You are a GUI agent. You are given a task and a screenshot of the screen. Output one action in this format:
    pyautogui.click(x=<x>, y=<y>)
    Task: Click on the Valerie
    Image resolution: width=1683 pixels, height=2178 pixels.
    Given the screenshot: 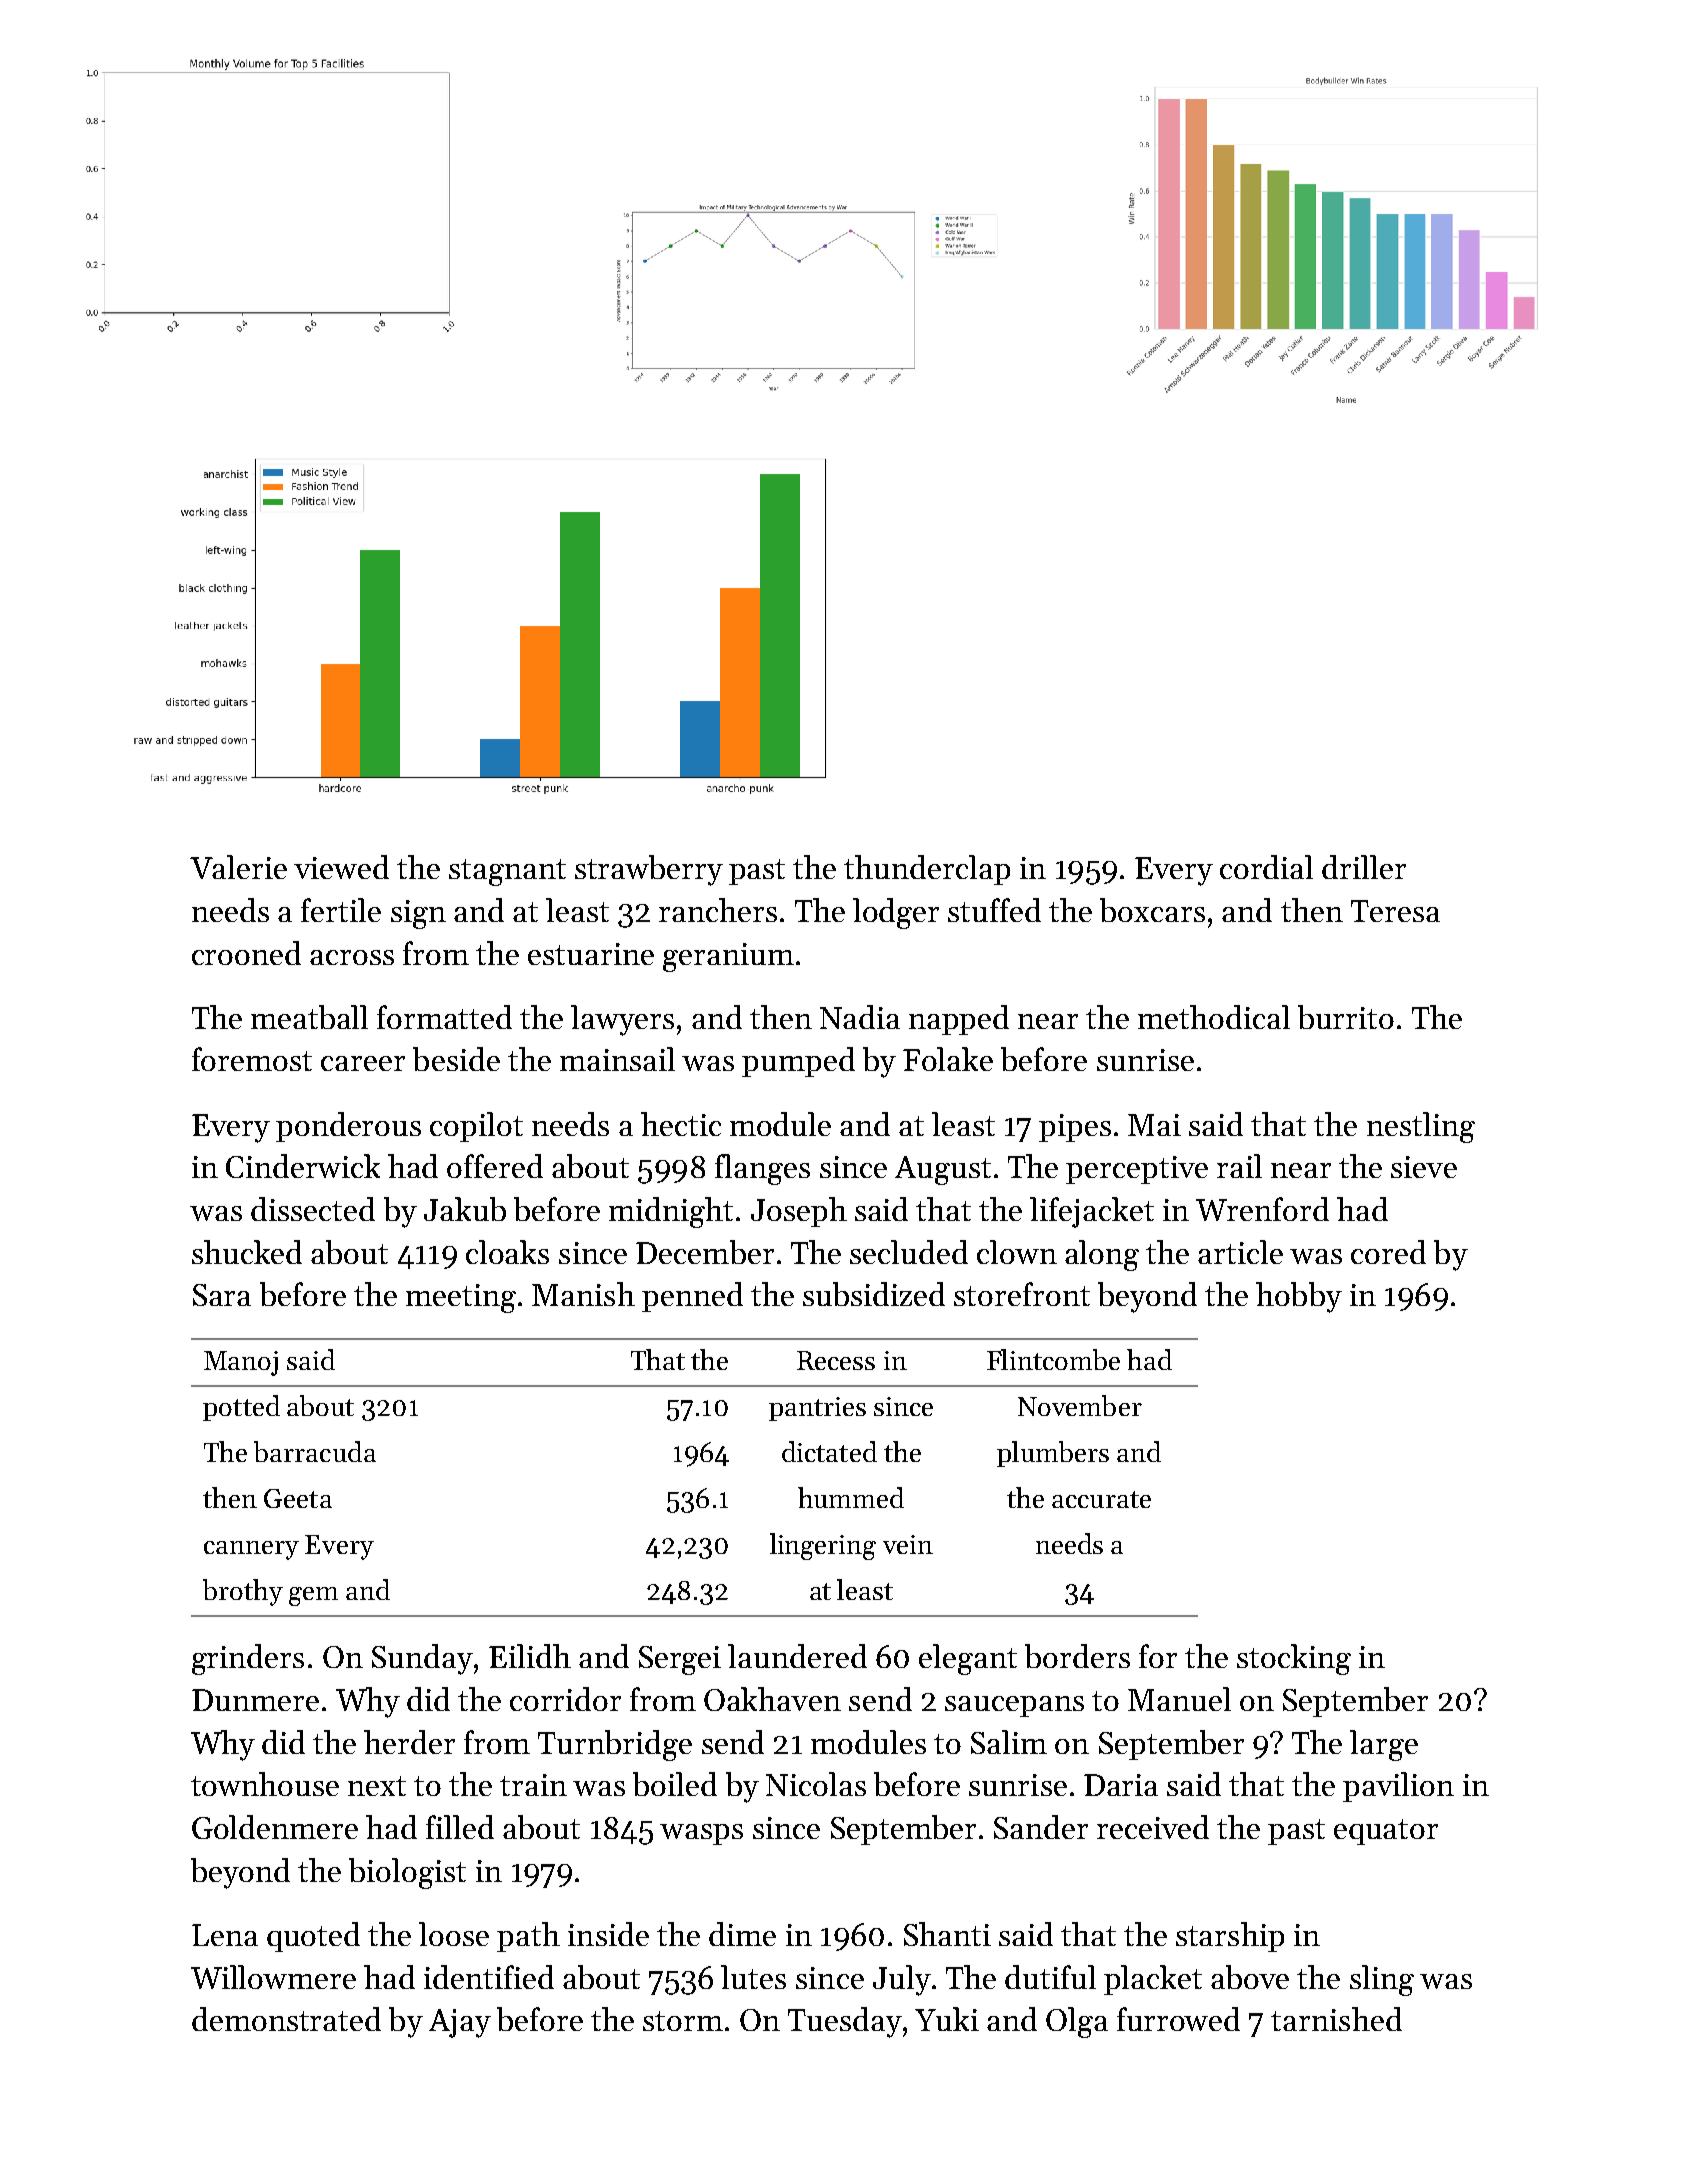 What is the action you would take?
    pyautogui.click(x=238, y=867)
